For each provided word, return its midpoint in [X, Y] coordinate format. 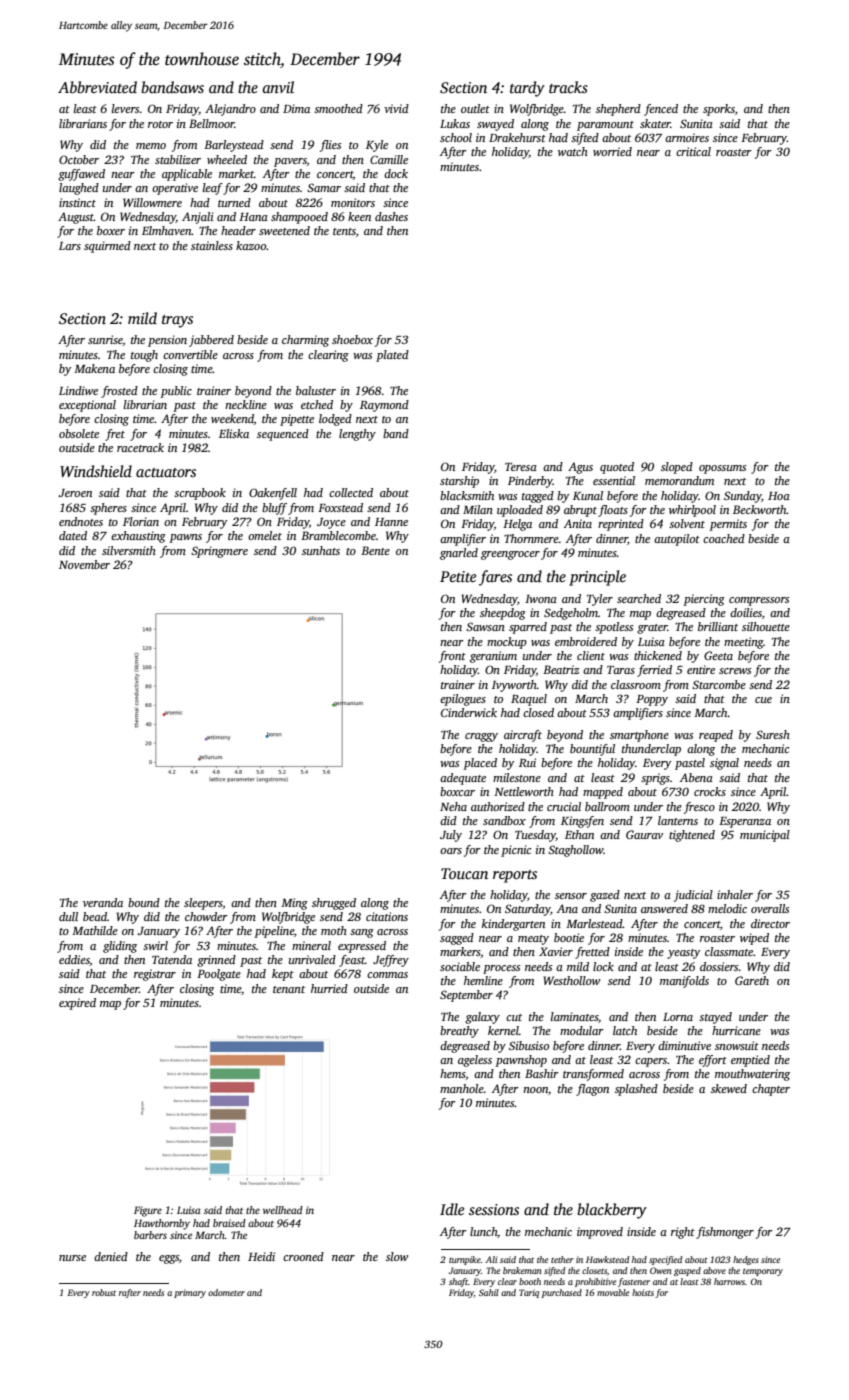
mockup [507, 643]
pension [167, 341]
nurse [72, 1258]
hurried [329, 988]
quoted [617, 468]
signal [724, 764]
